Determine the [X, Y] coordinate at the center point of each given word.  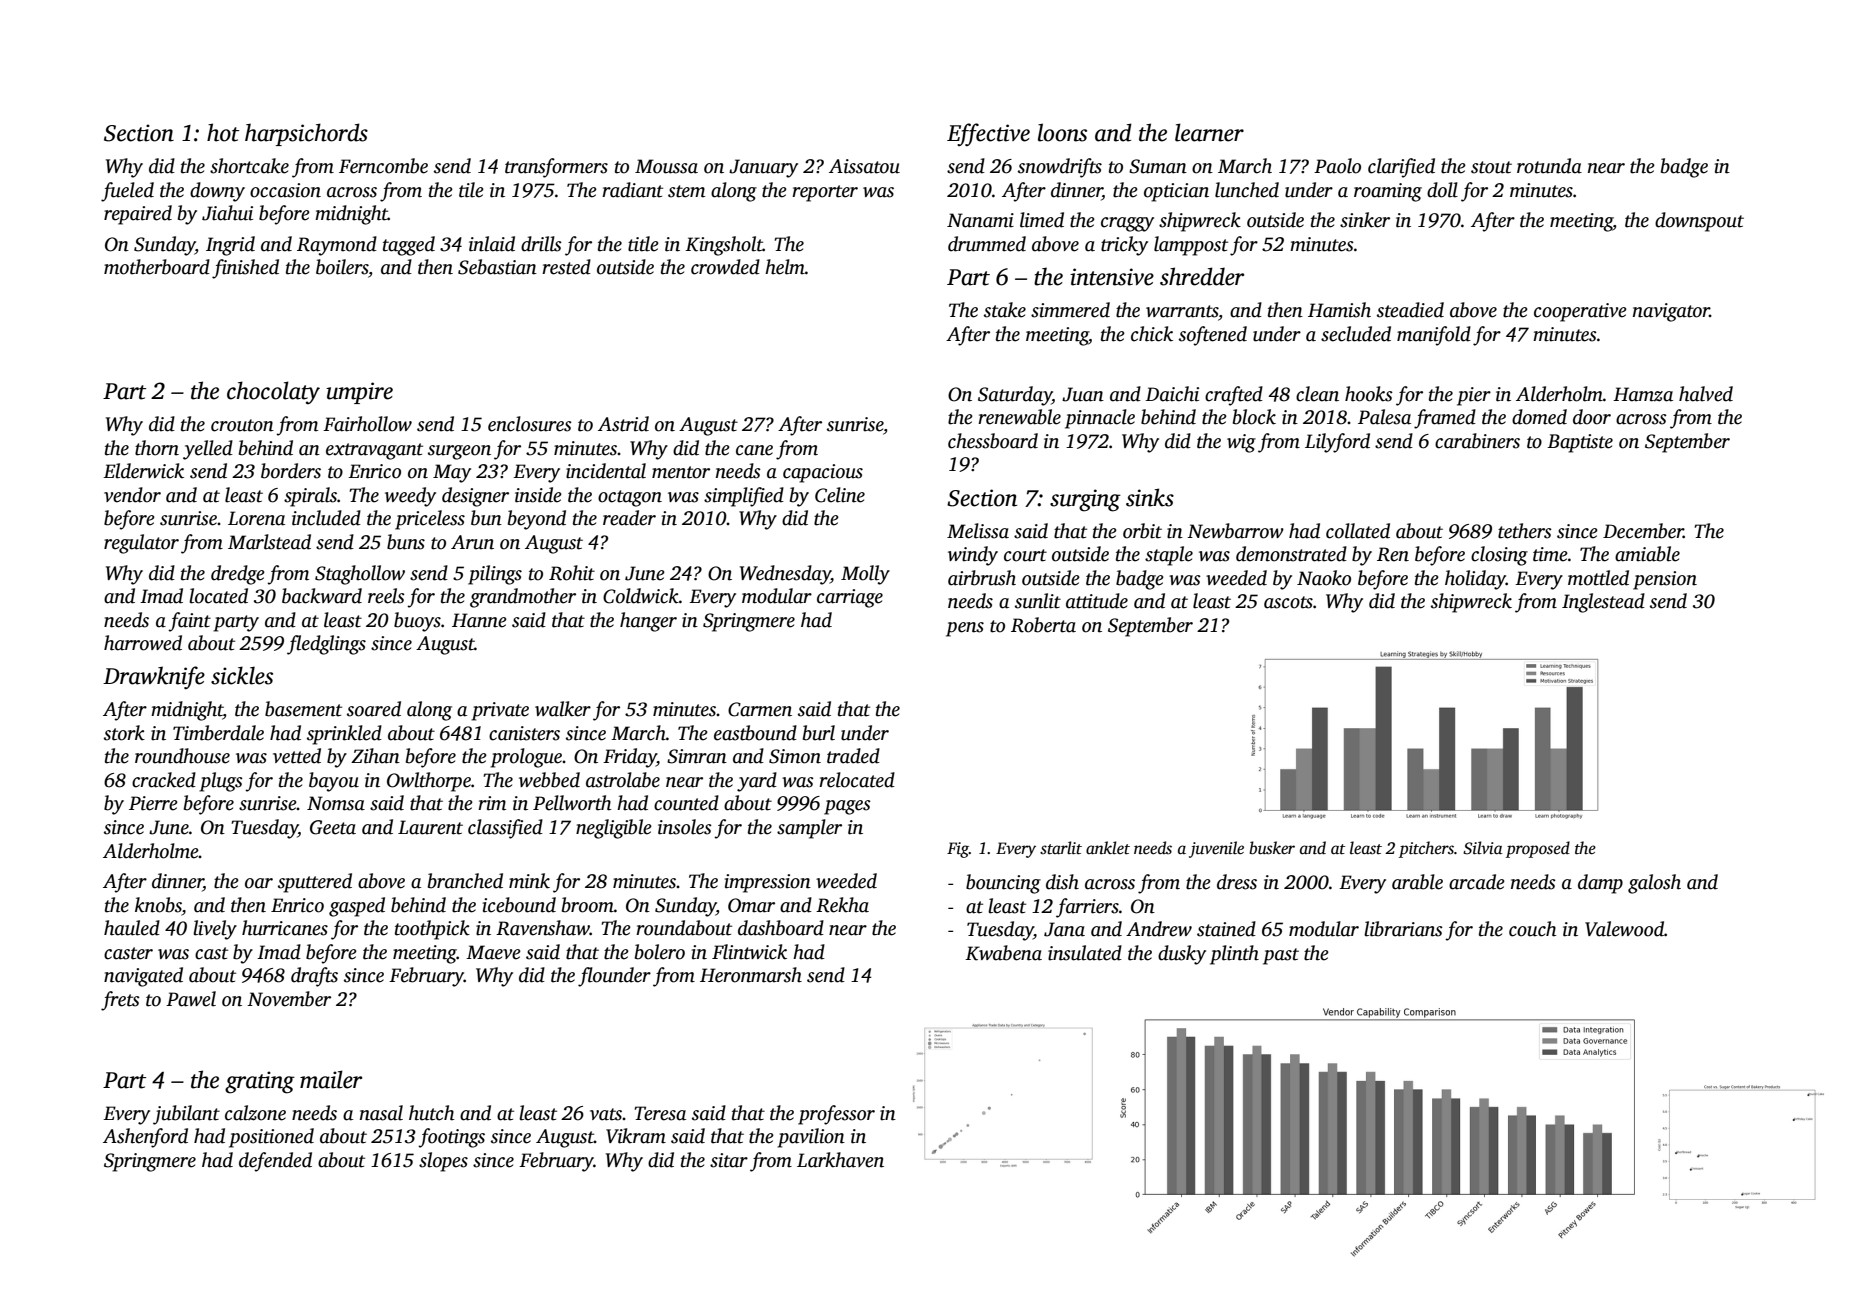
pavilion [811, 1138]
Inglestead [1603, 603]
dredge [238, 575]
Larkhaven [840, 1160]
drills [541, 244]
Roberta [1043, 625]
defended [275, 1162]
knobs [158, 905]
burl [819, 733]
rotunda [1549, 166]
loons [1062, 132]
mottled [1598, 578]
